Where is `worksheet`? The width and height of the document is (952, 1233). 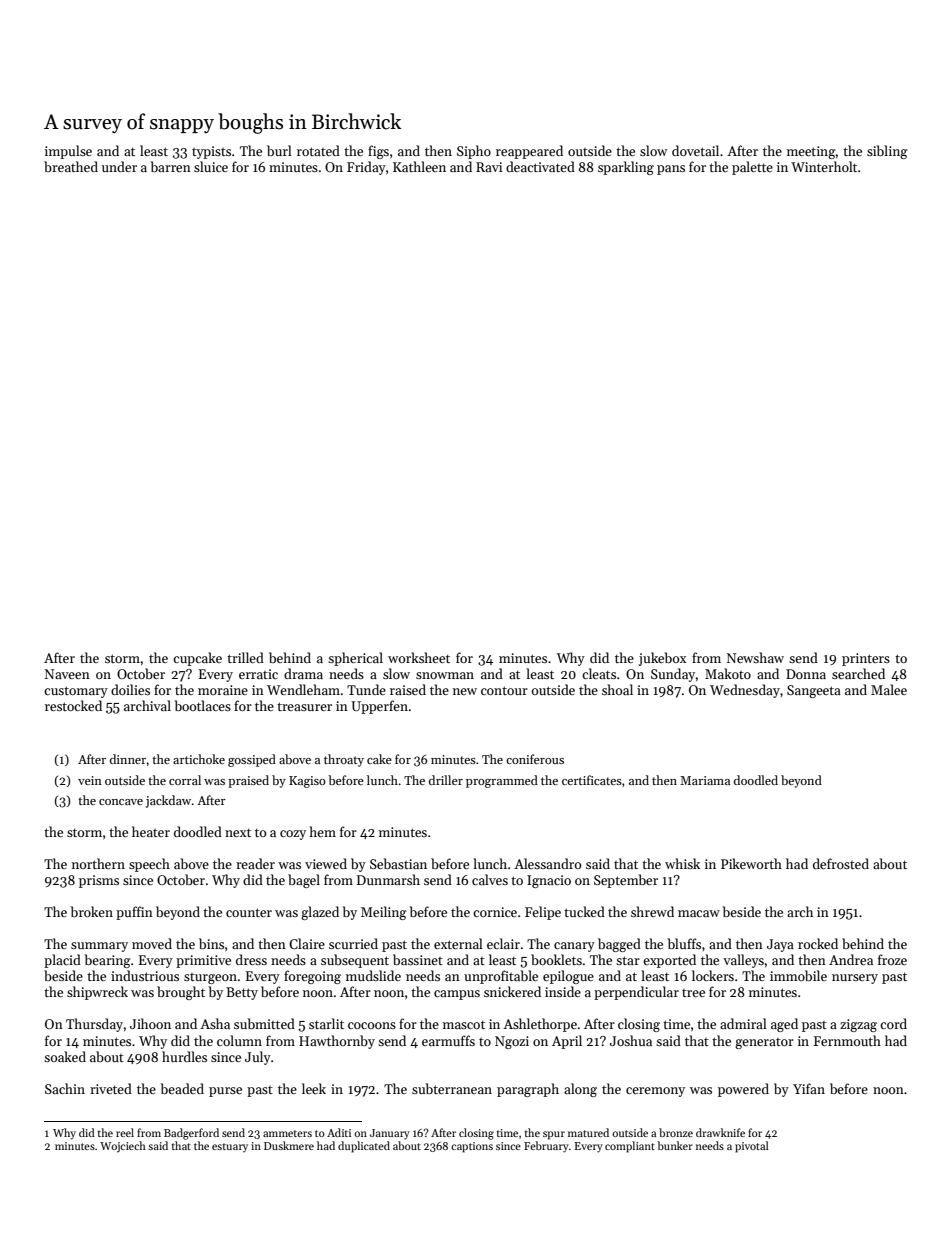 worksheet is located at coordinates (419, 657).
